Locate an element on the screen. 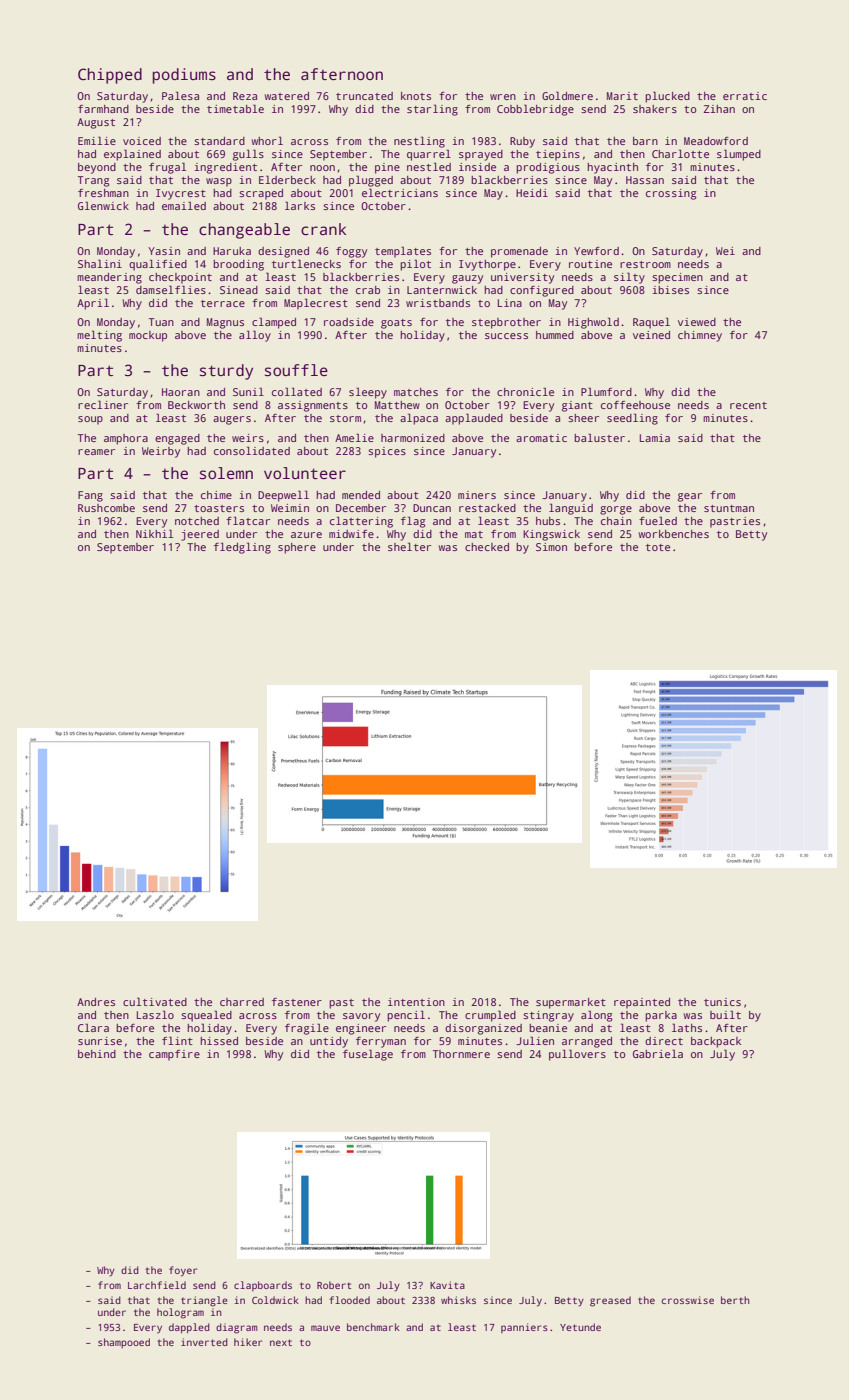 The height and width of the screenshot is (1400, 849). intention is located at coordinates (416, 1002).
